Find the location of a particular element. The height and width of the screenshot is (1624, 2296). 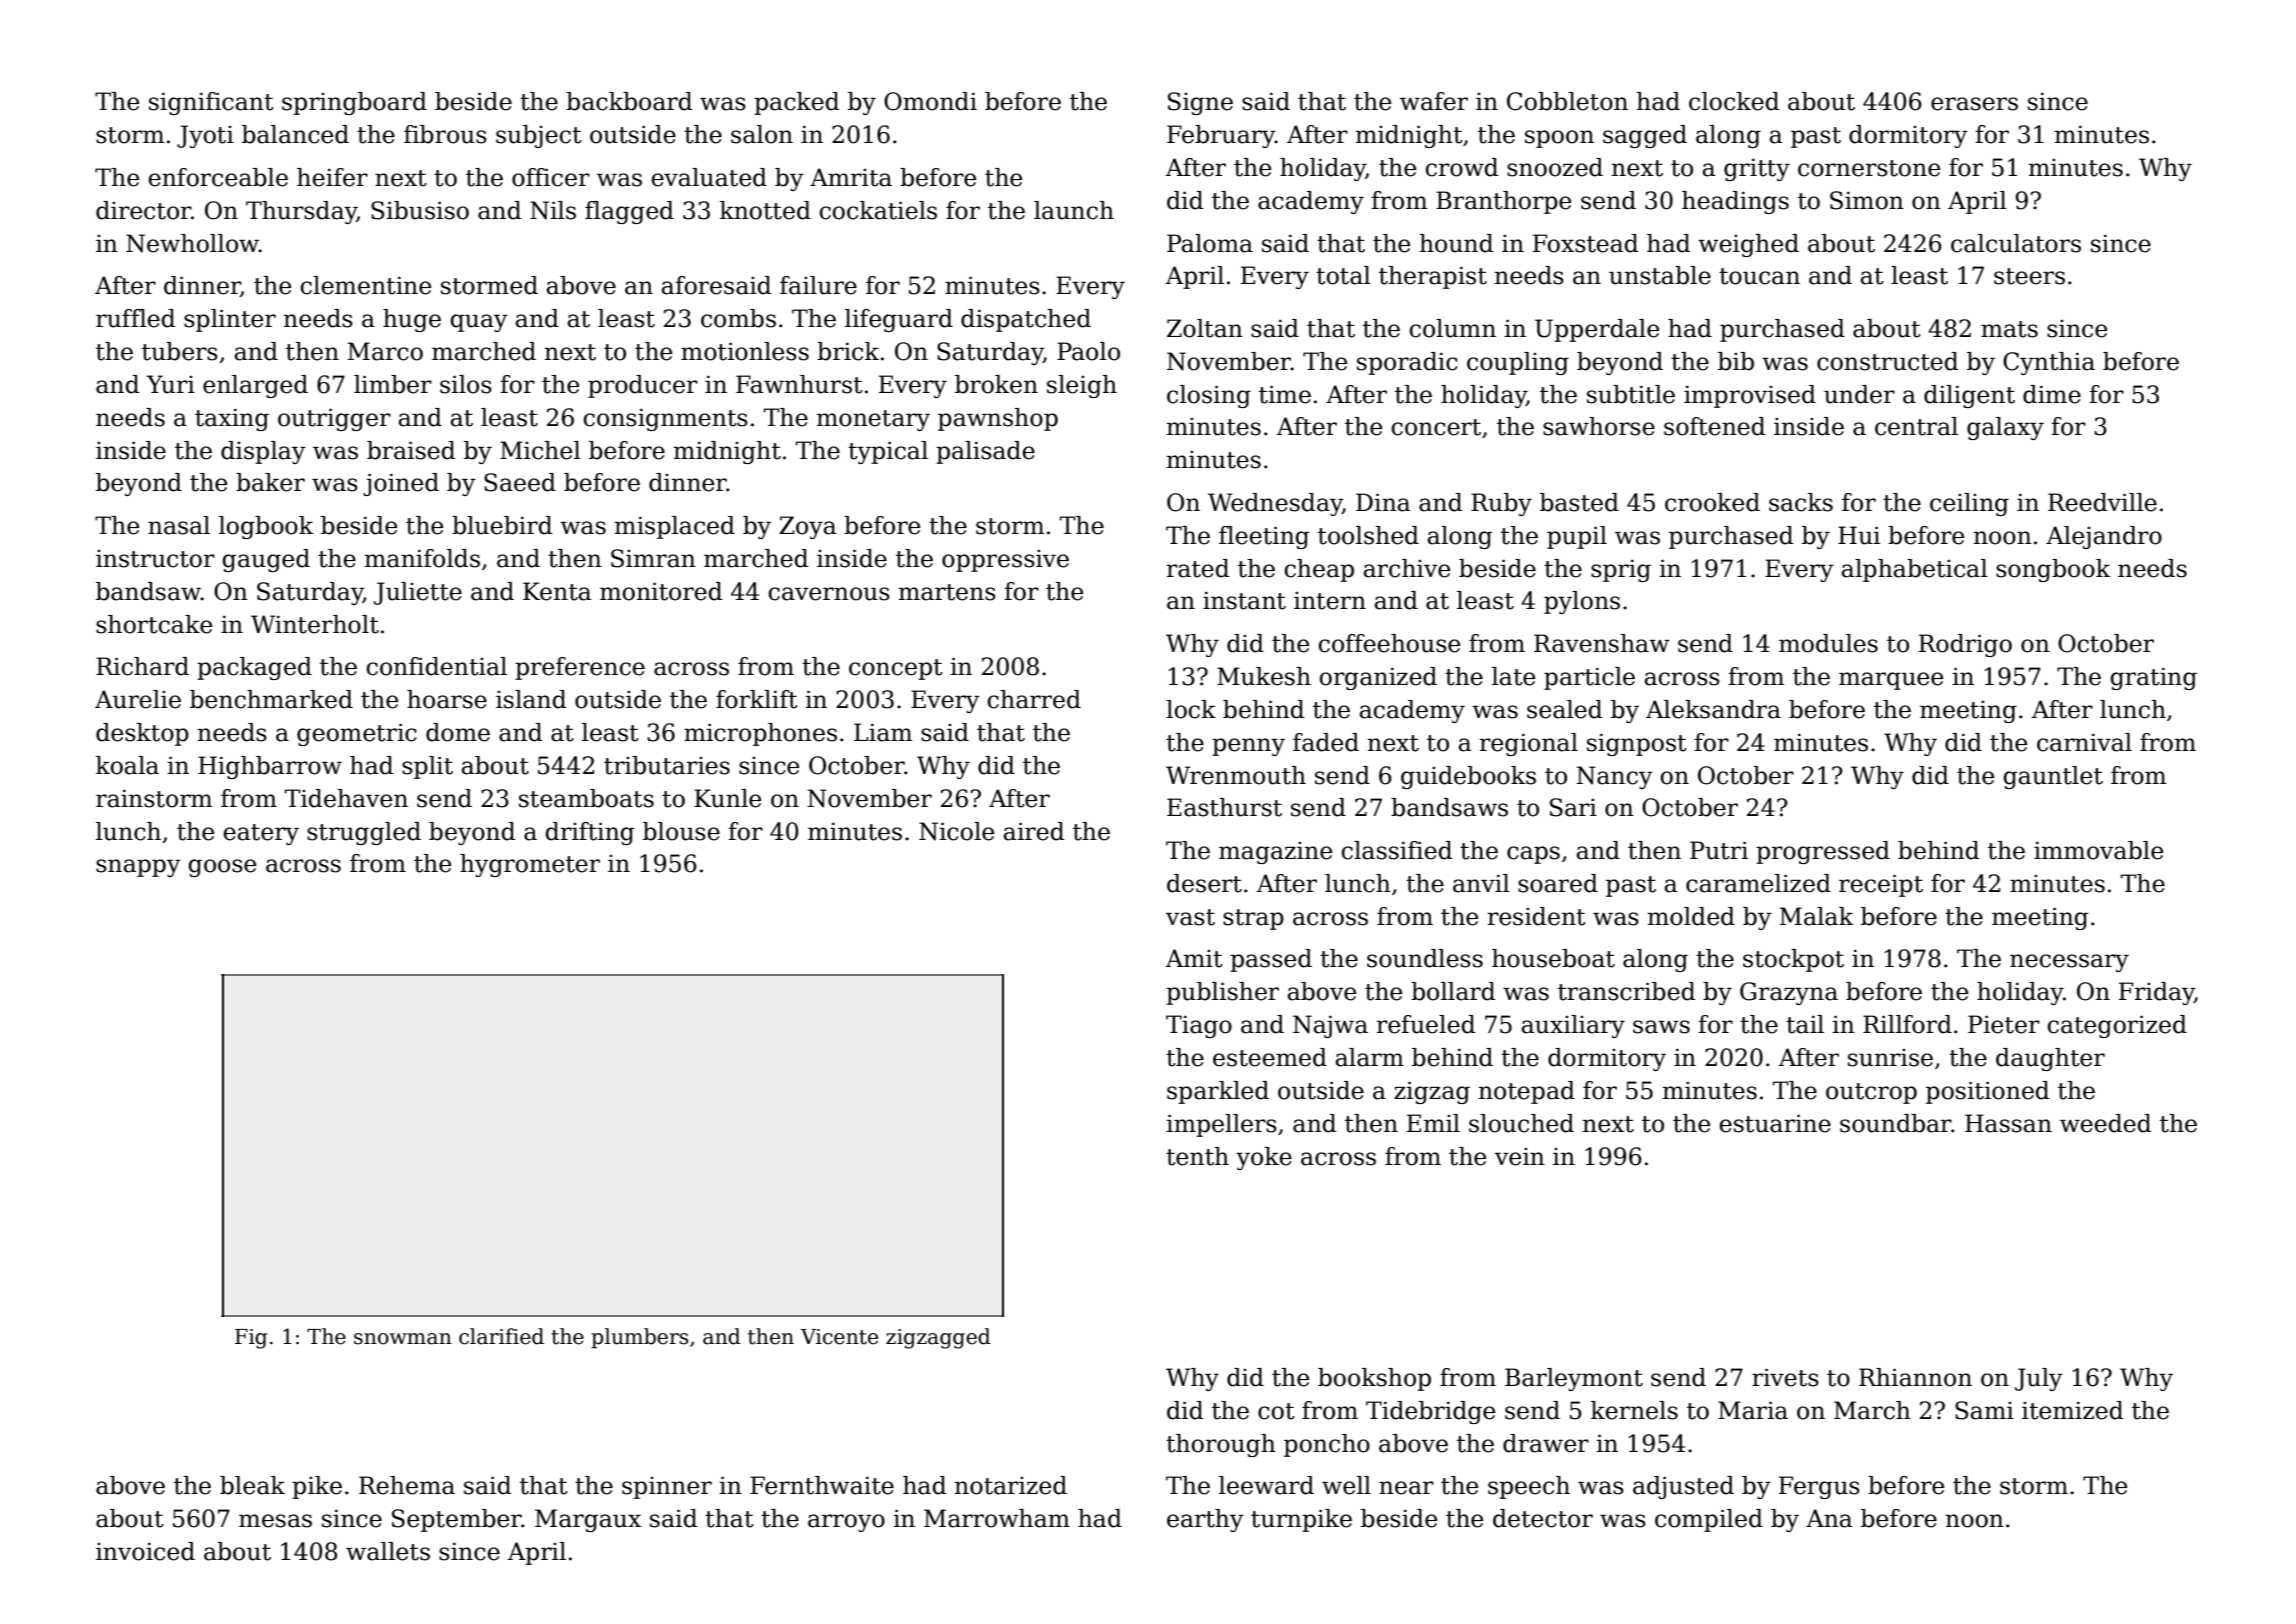

earthy is located at coordinates (1205, 1520).
